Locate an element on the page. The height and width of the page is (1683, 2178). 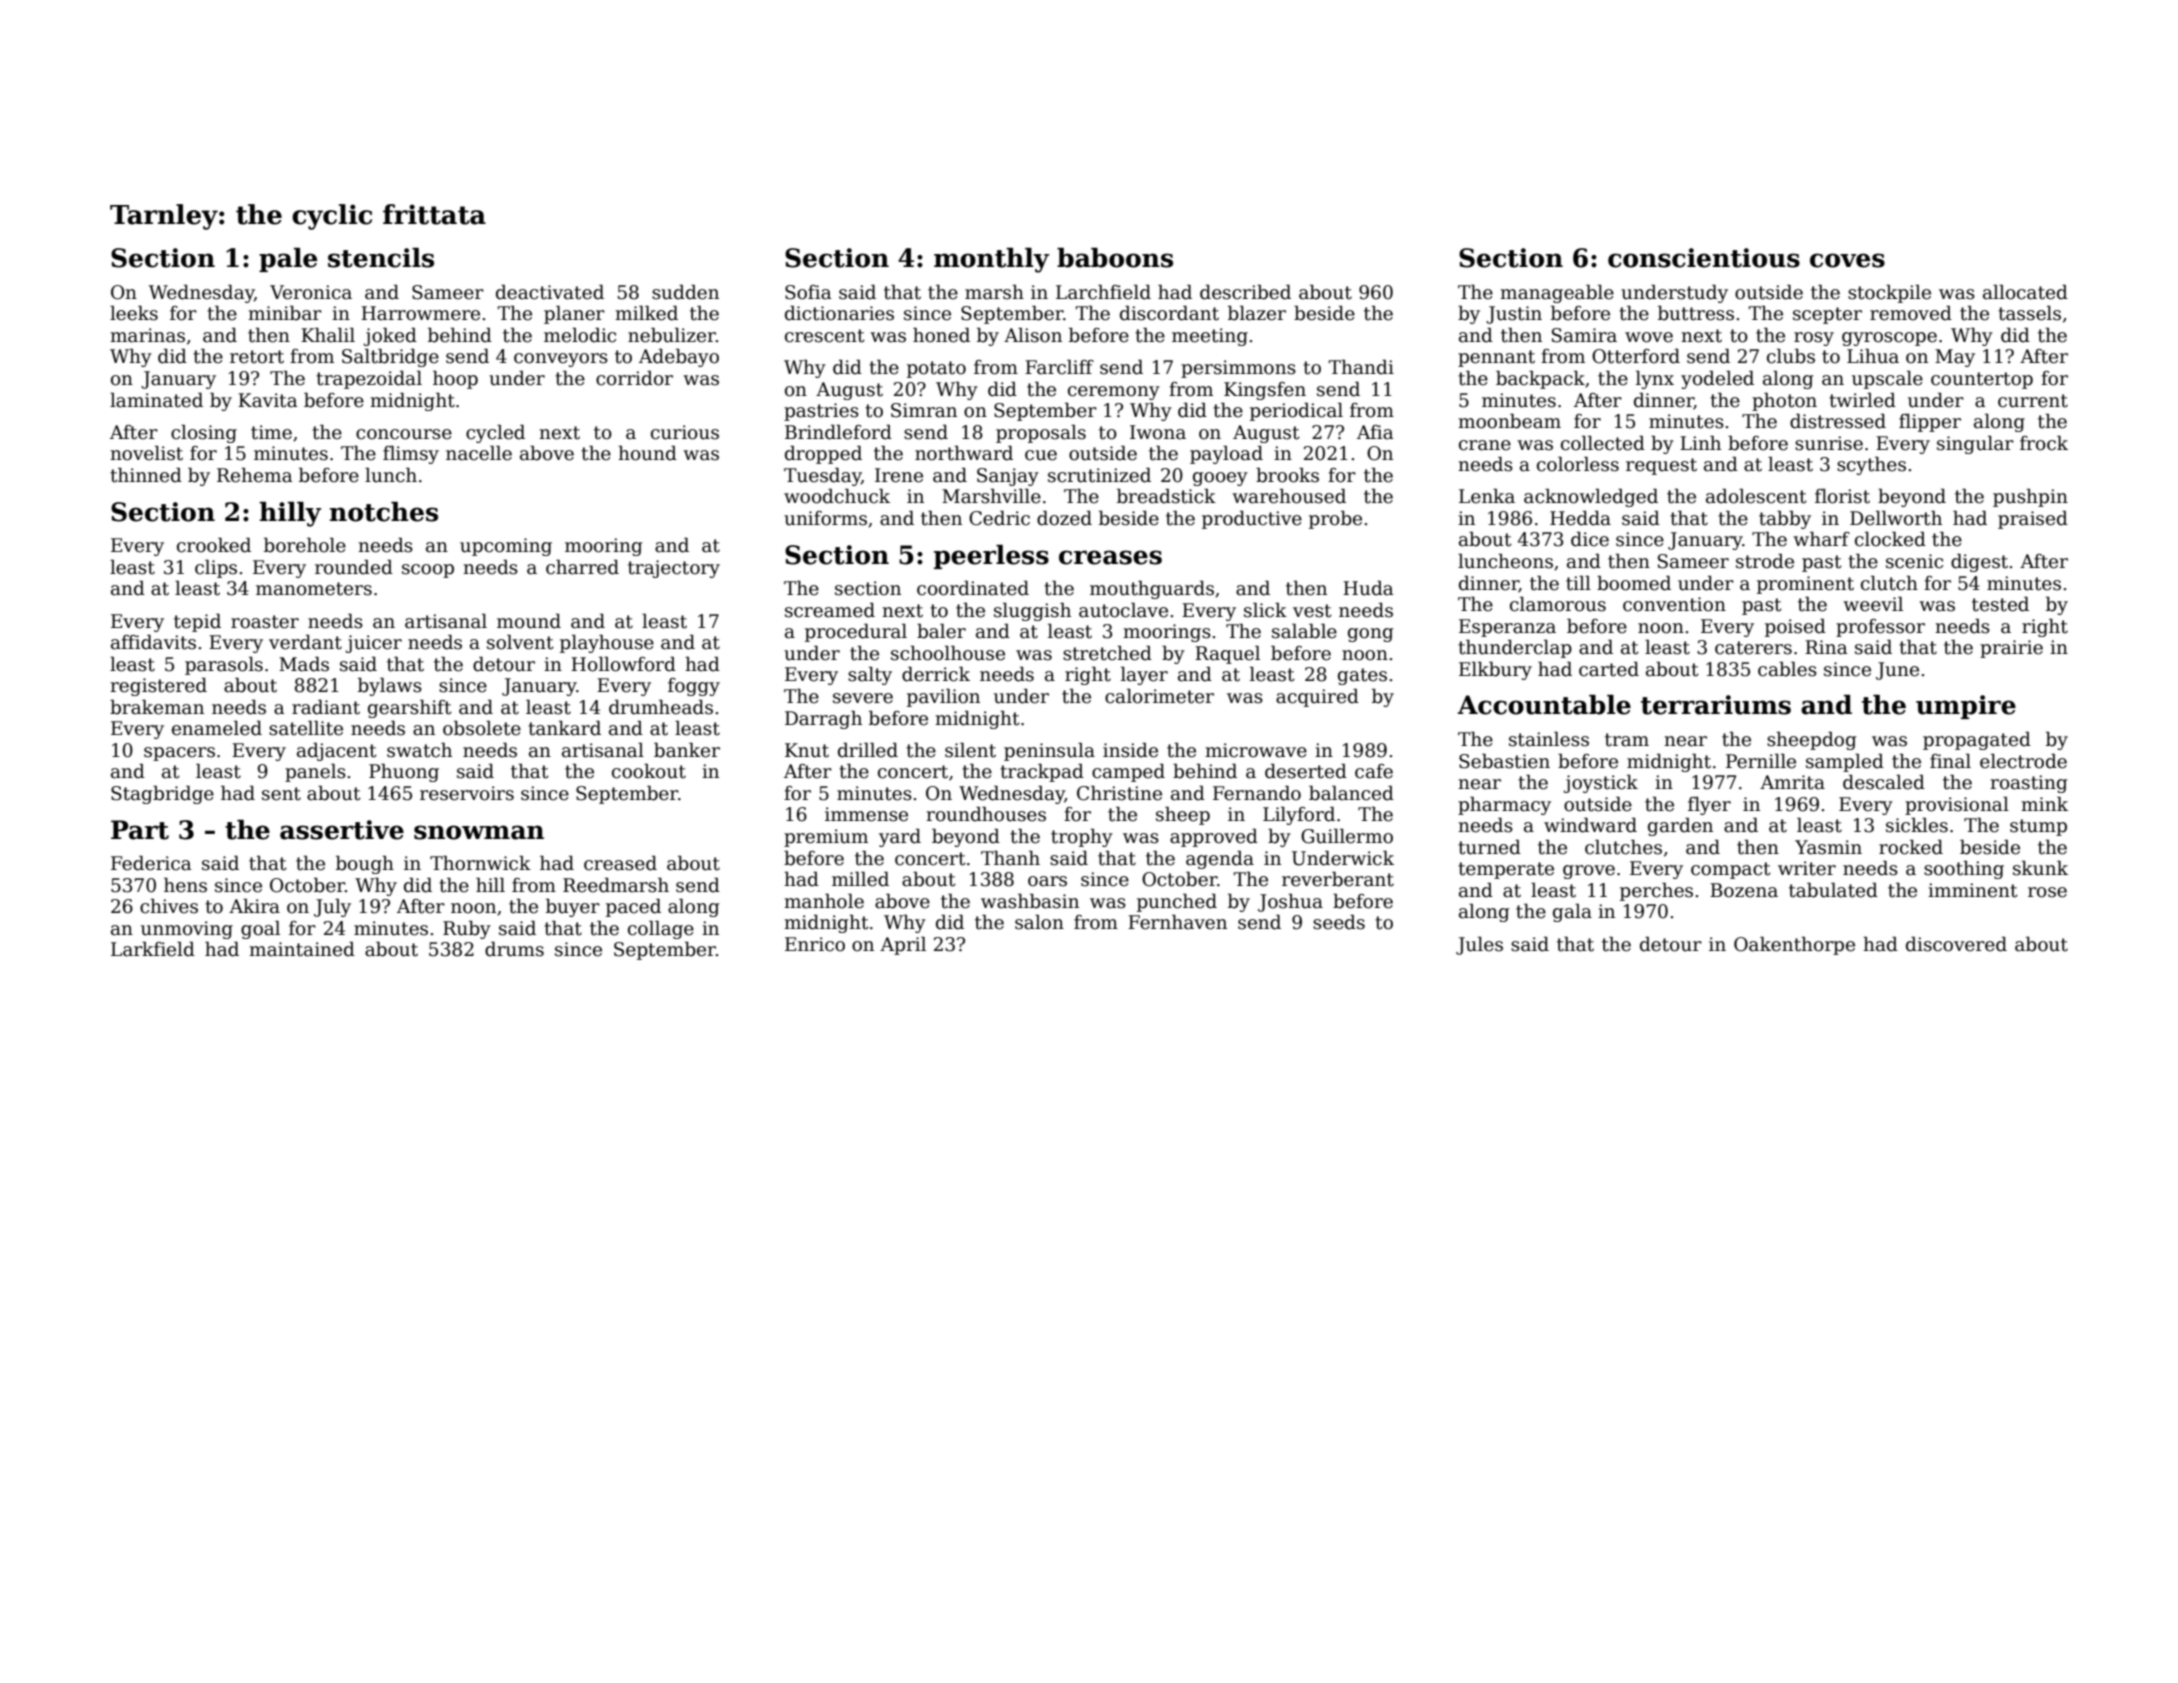
tabby is located at coordinates (1785, 519).
